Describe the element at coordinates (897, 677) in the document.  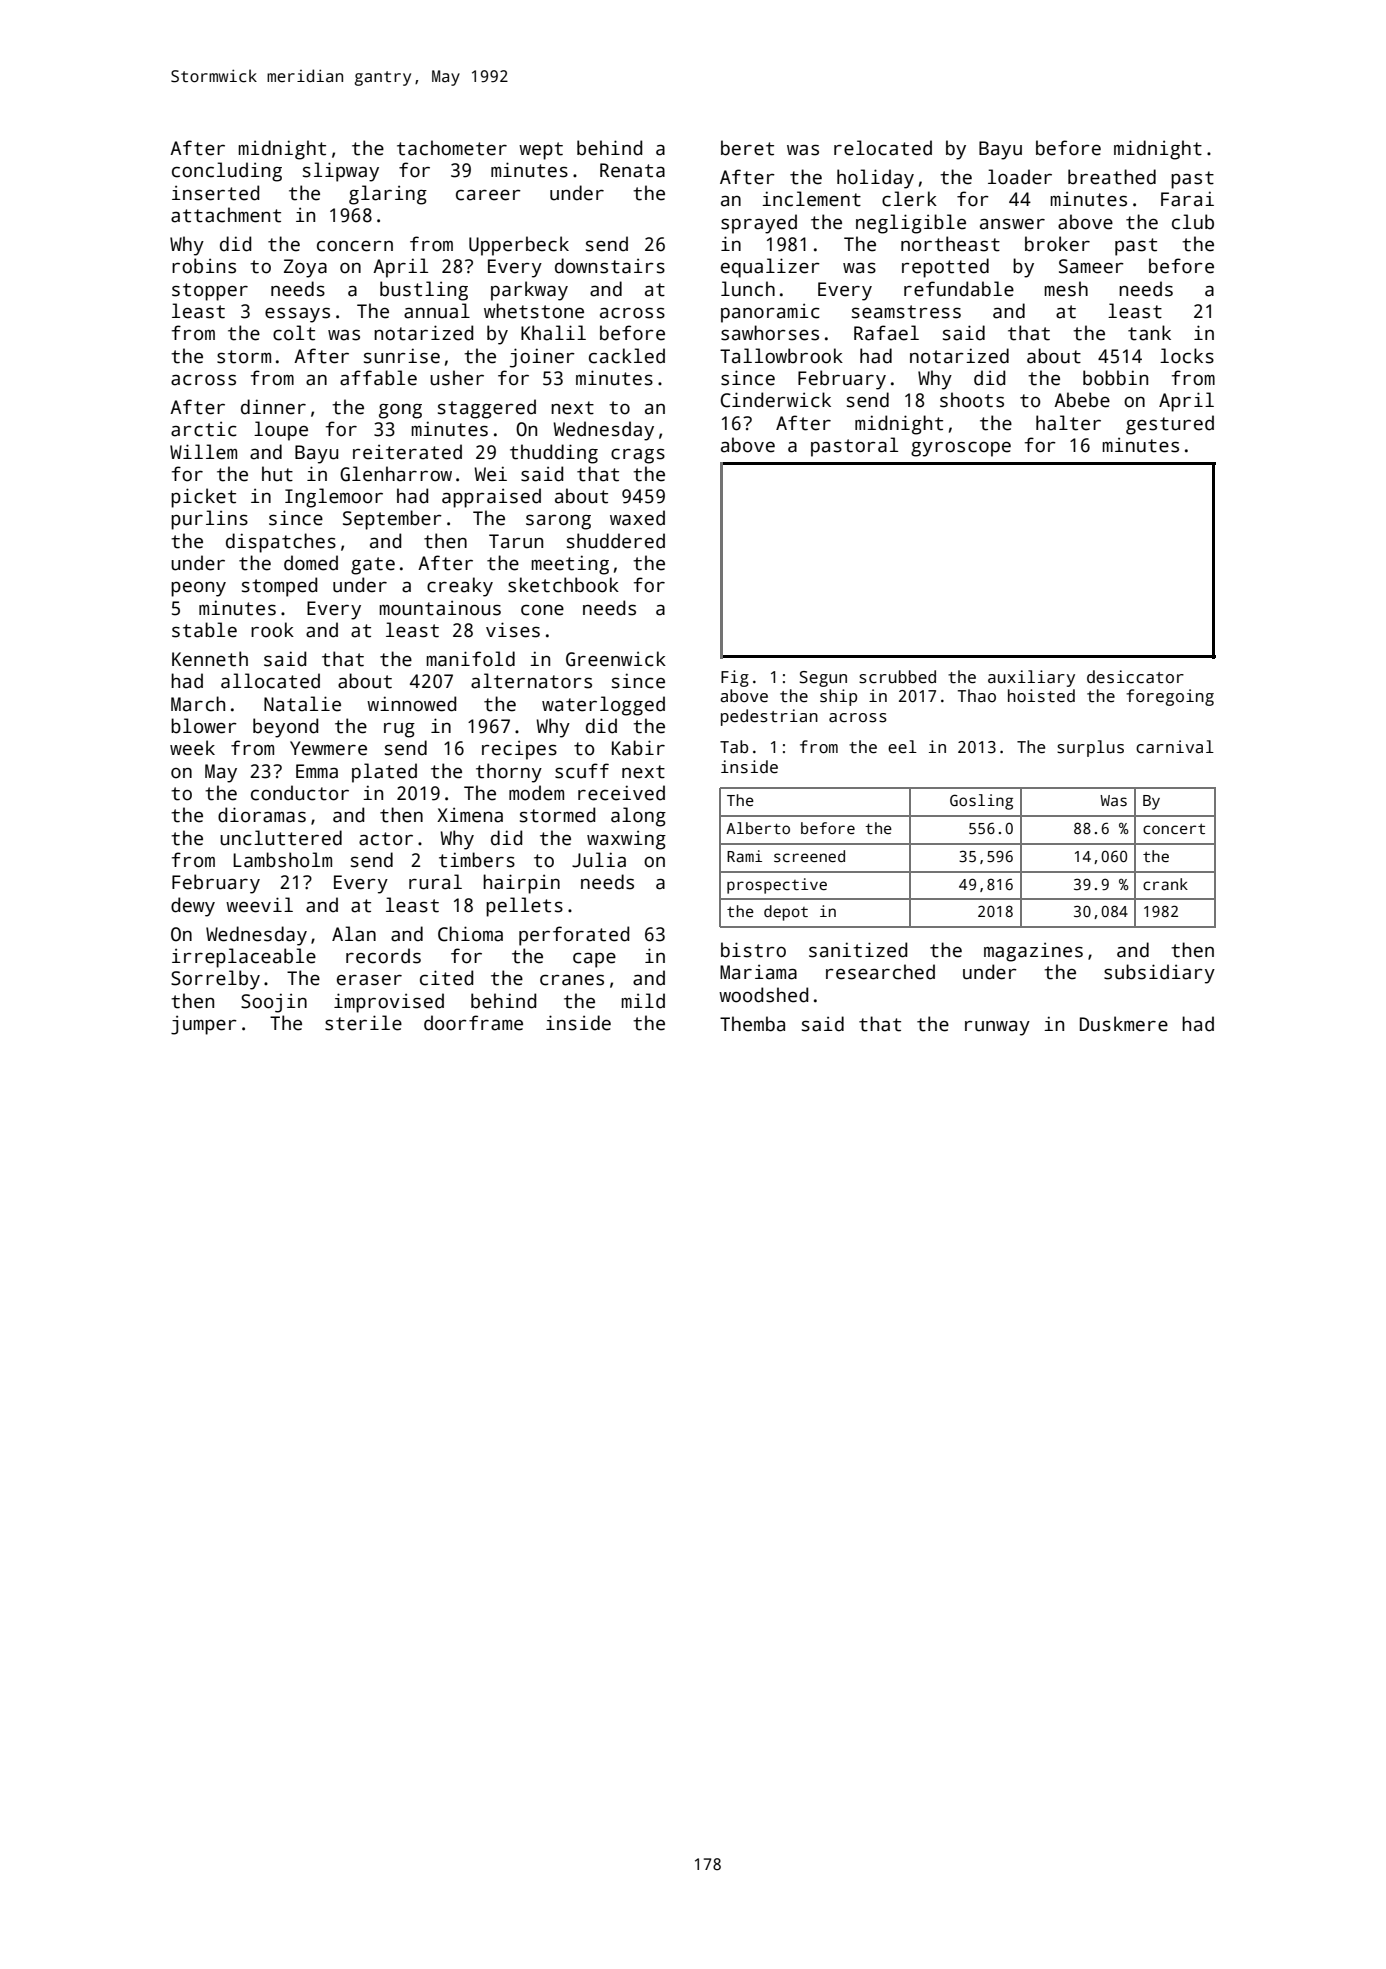
I see `scrubbed` at that location.
